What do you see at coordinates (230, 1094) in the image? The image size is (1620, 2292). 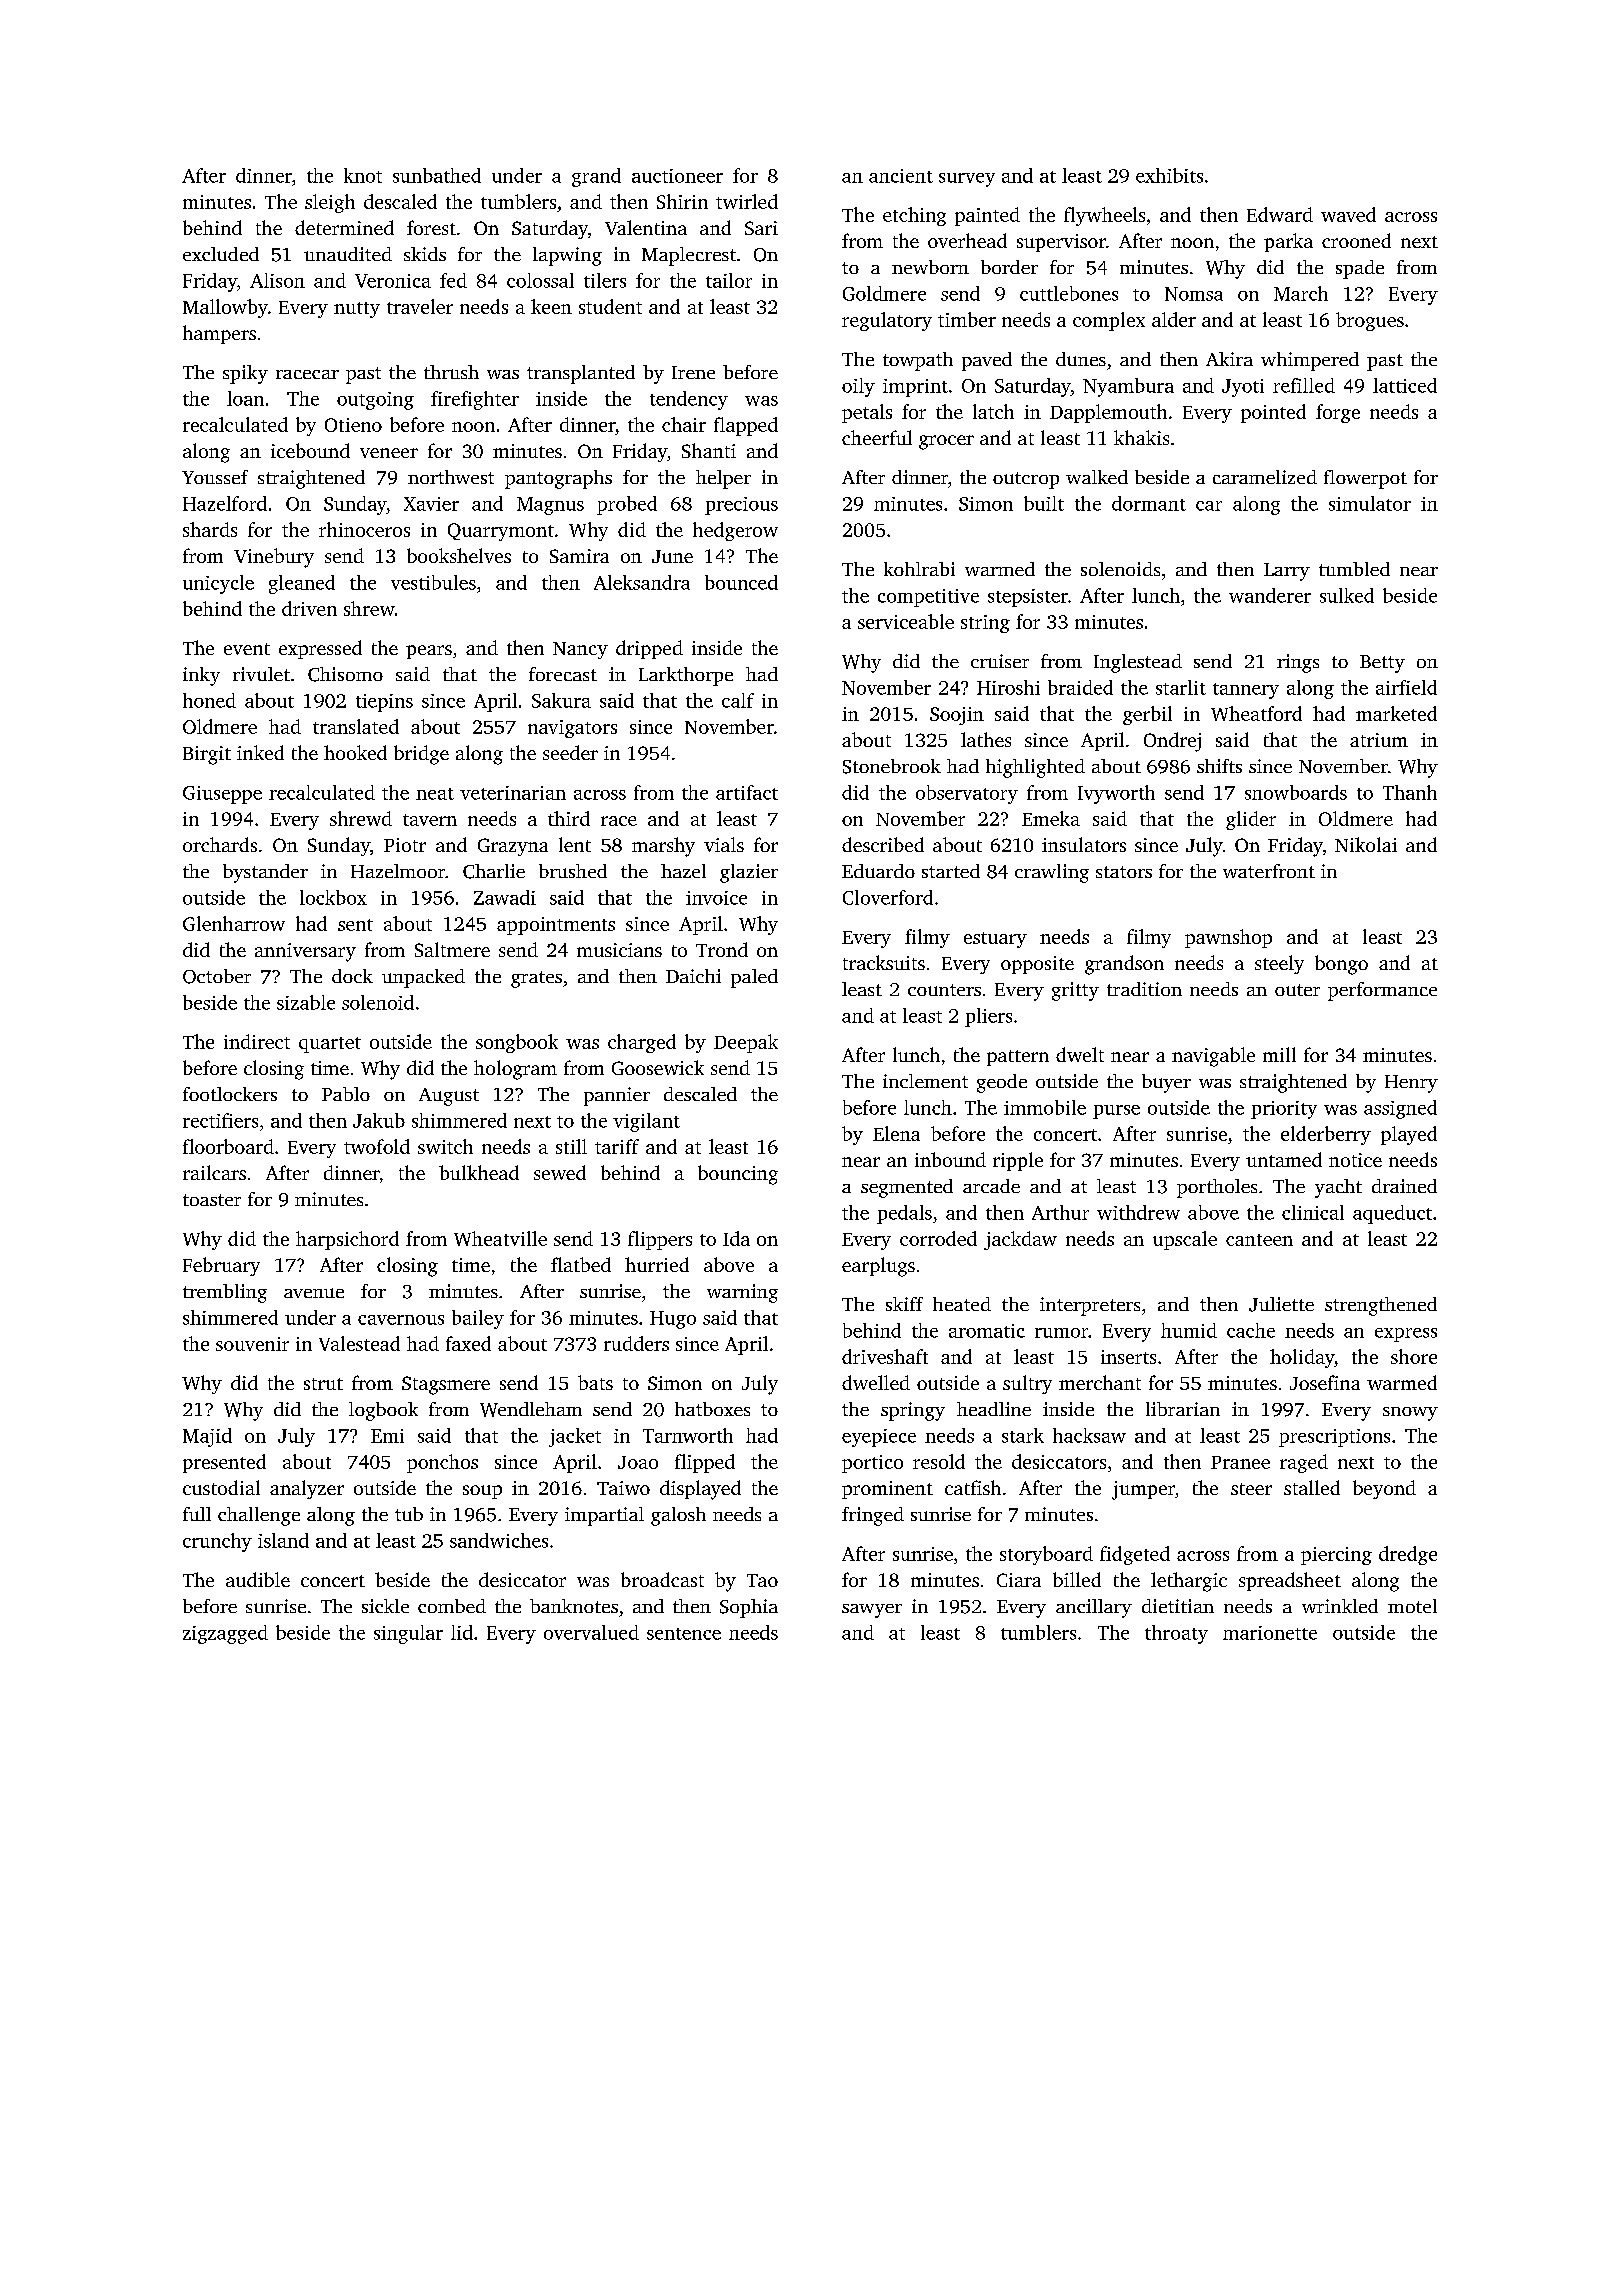 I see `footlockers` at bounding box center [230, 1094].
